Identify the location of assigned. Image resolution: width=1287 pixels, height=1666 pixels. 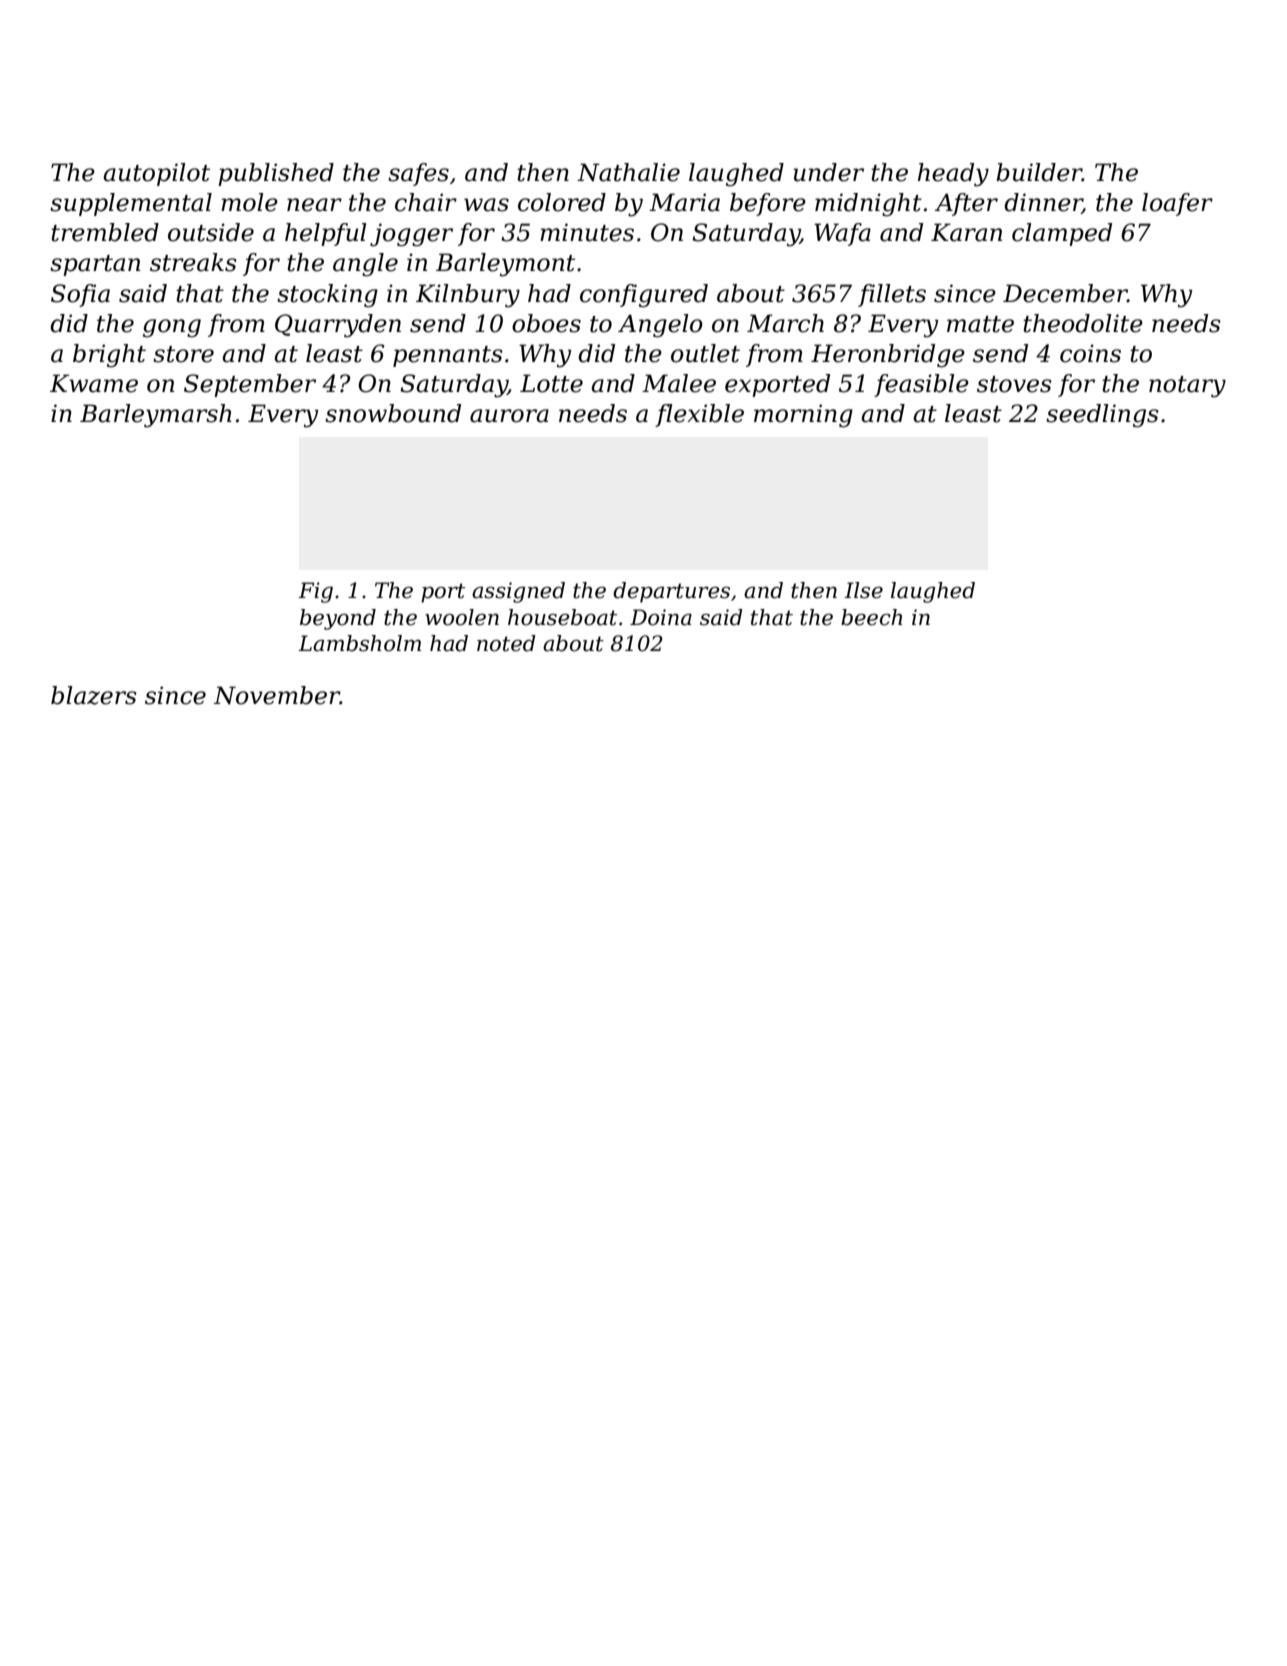
(518, 592).
